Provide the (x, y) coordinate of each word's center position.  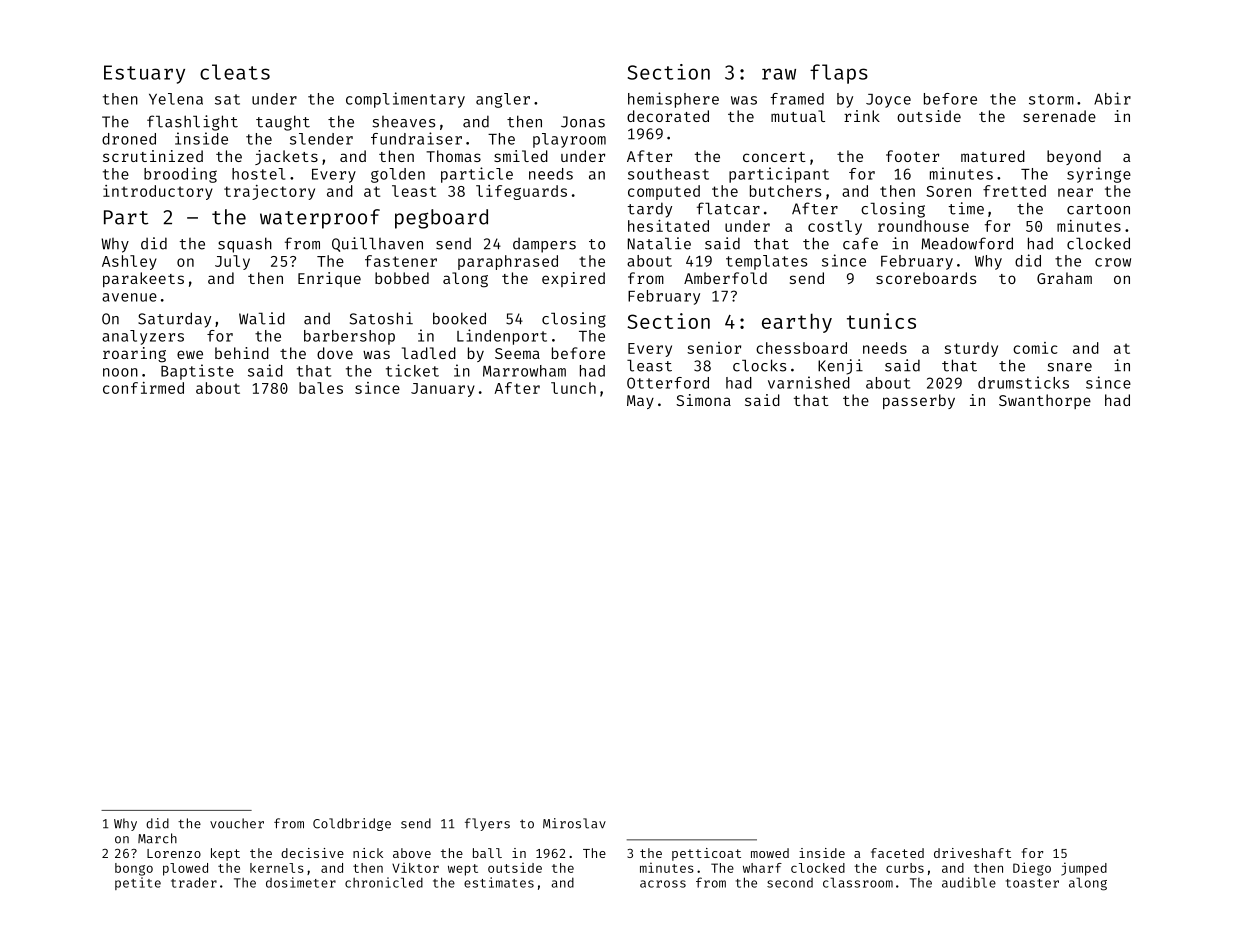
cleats (235, 72)
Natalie (659, 243)
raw (779, 74)
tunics (881, 321)
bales (321, 388)
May (640, 402)
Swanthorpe (1045, 401)
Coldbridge (352, 824)
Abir (1112, 98)
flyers (487, 824)
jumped (1084, 869)
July (232, 262)
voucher (237, 823)
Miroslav (574, 823)
